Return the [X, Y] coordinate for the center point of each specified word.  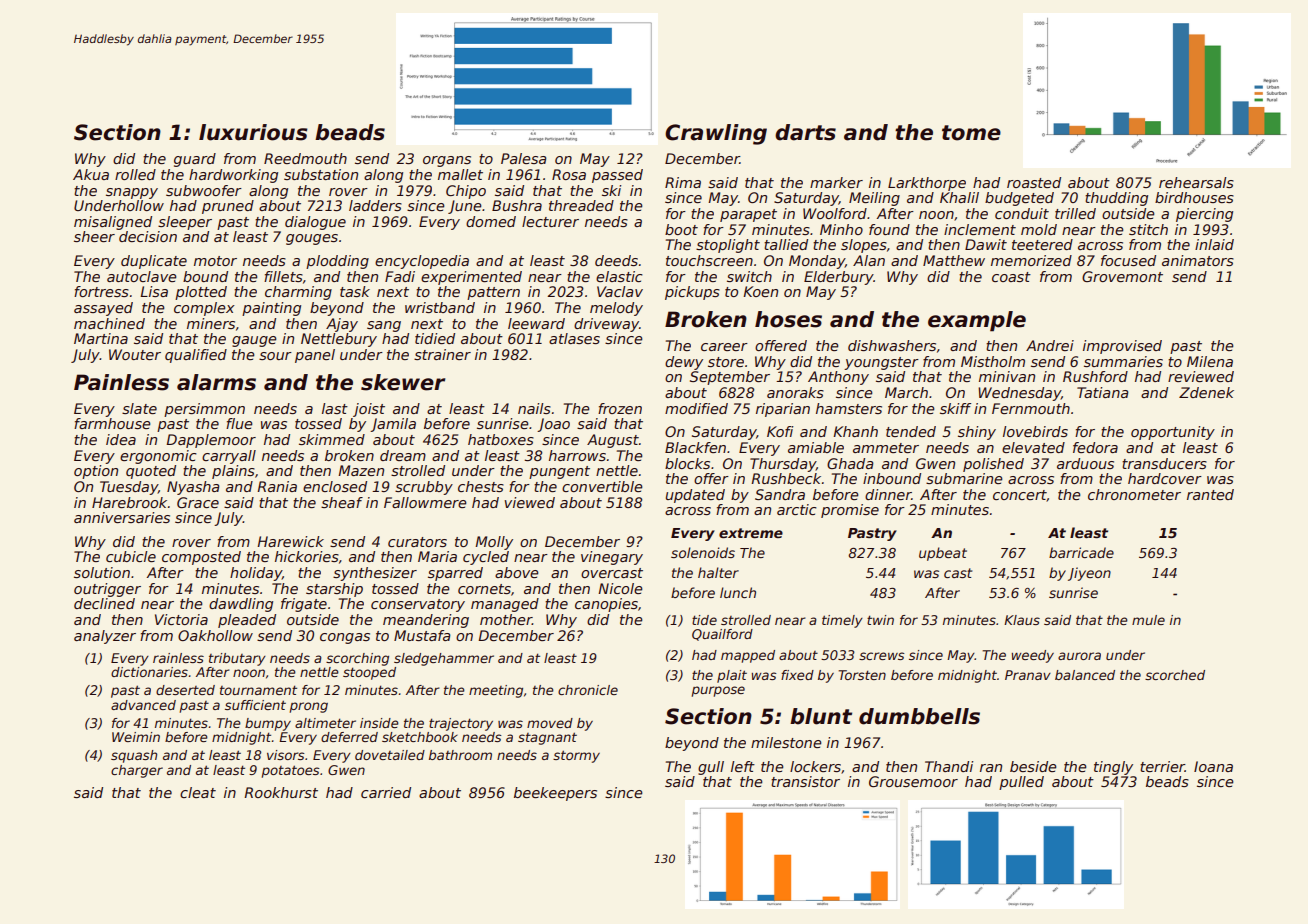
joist [369, 410]
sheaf [342, 502]
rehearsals [1196, 182]
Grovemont [1122, 276]
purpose [718, 691]
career [724, 347]
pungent [559, 472]
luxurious [253, 132]
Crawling [716, 134]
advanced [143, 705]
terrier [1162, 766]
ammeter [886, 448]
